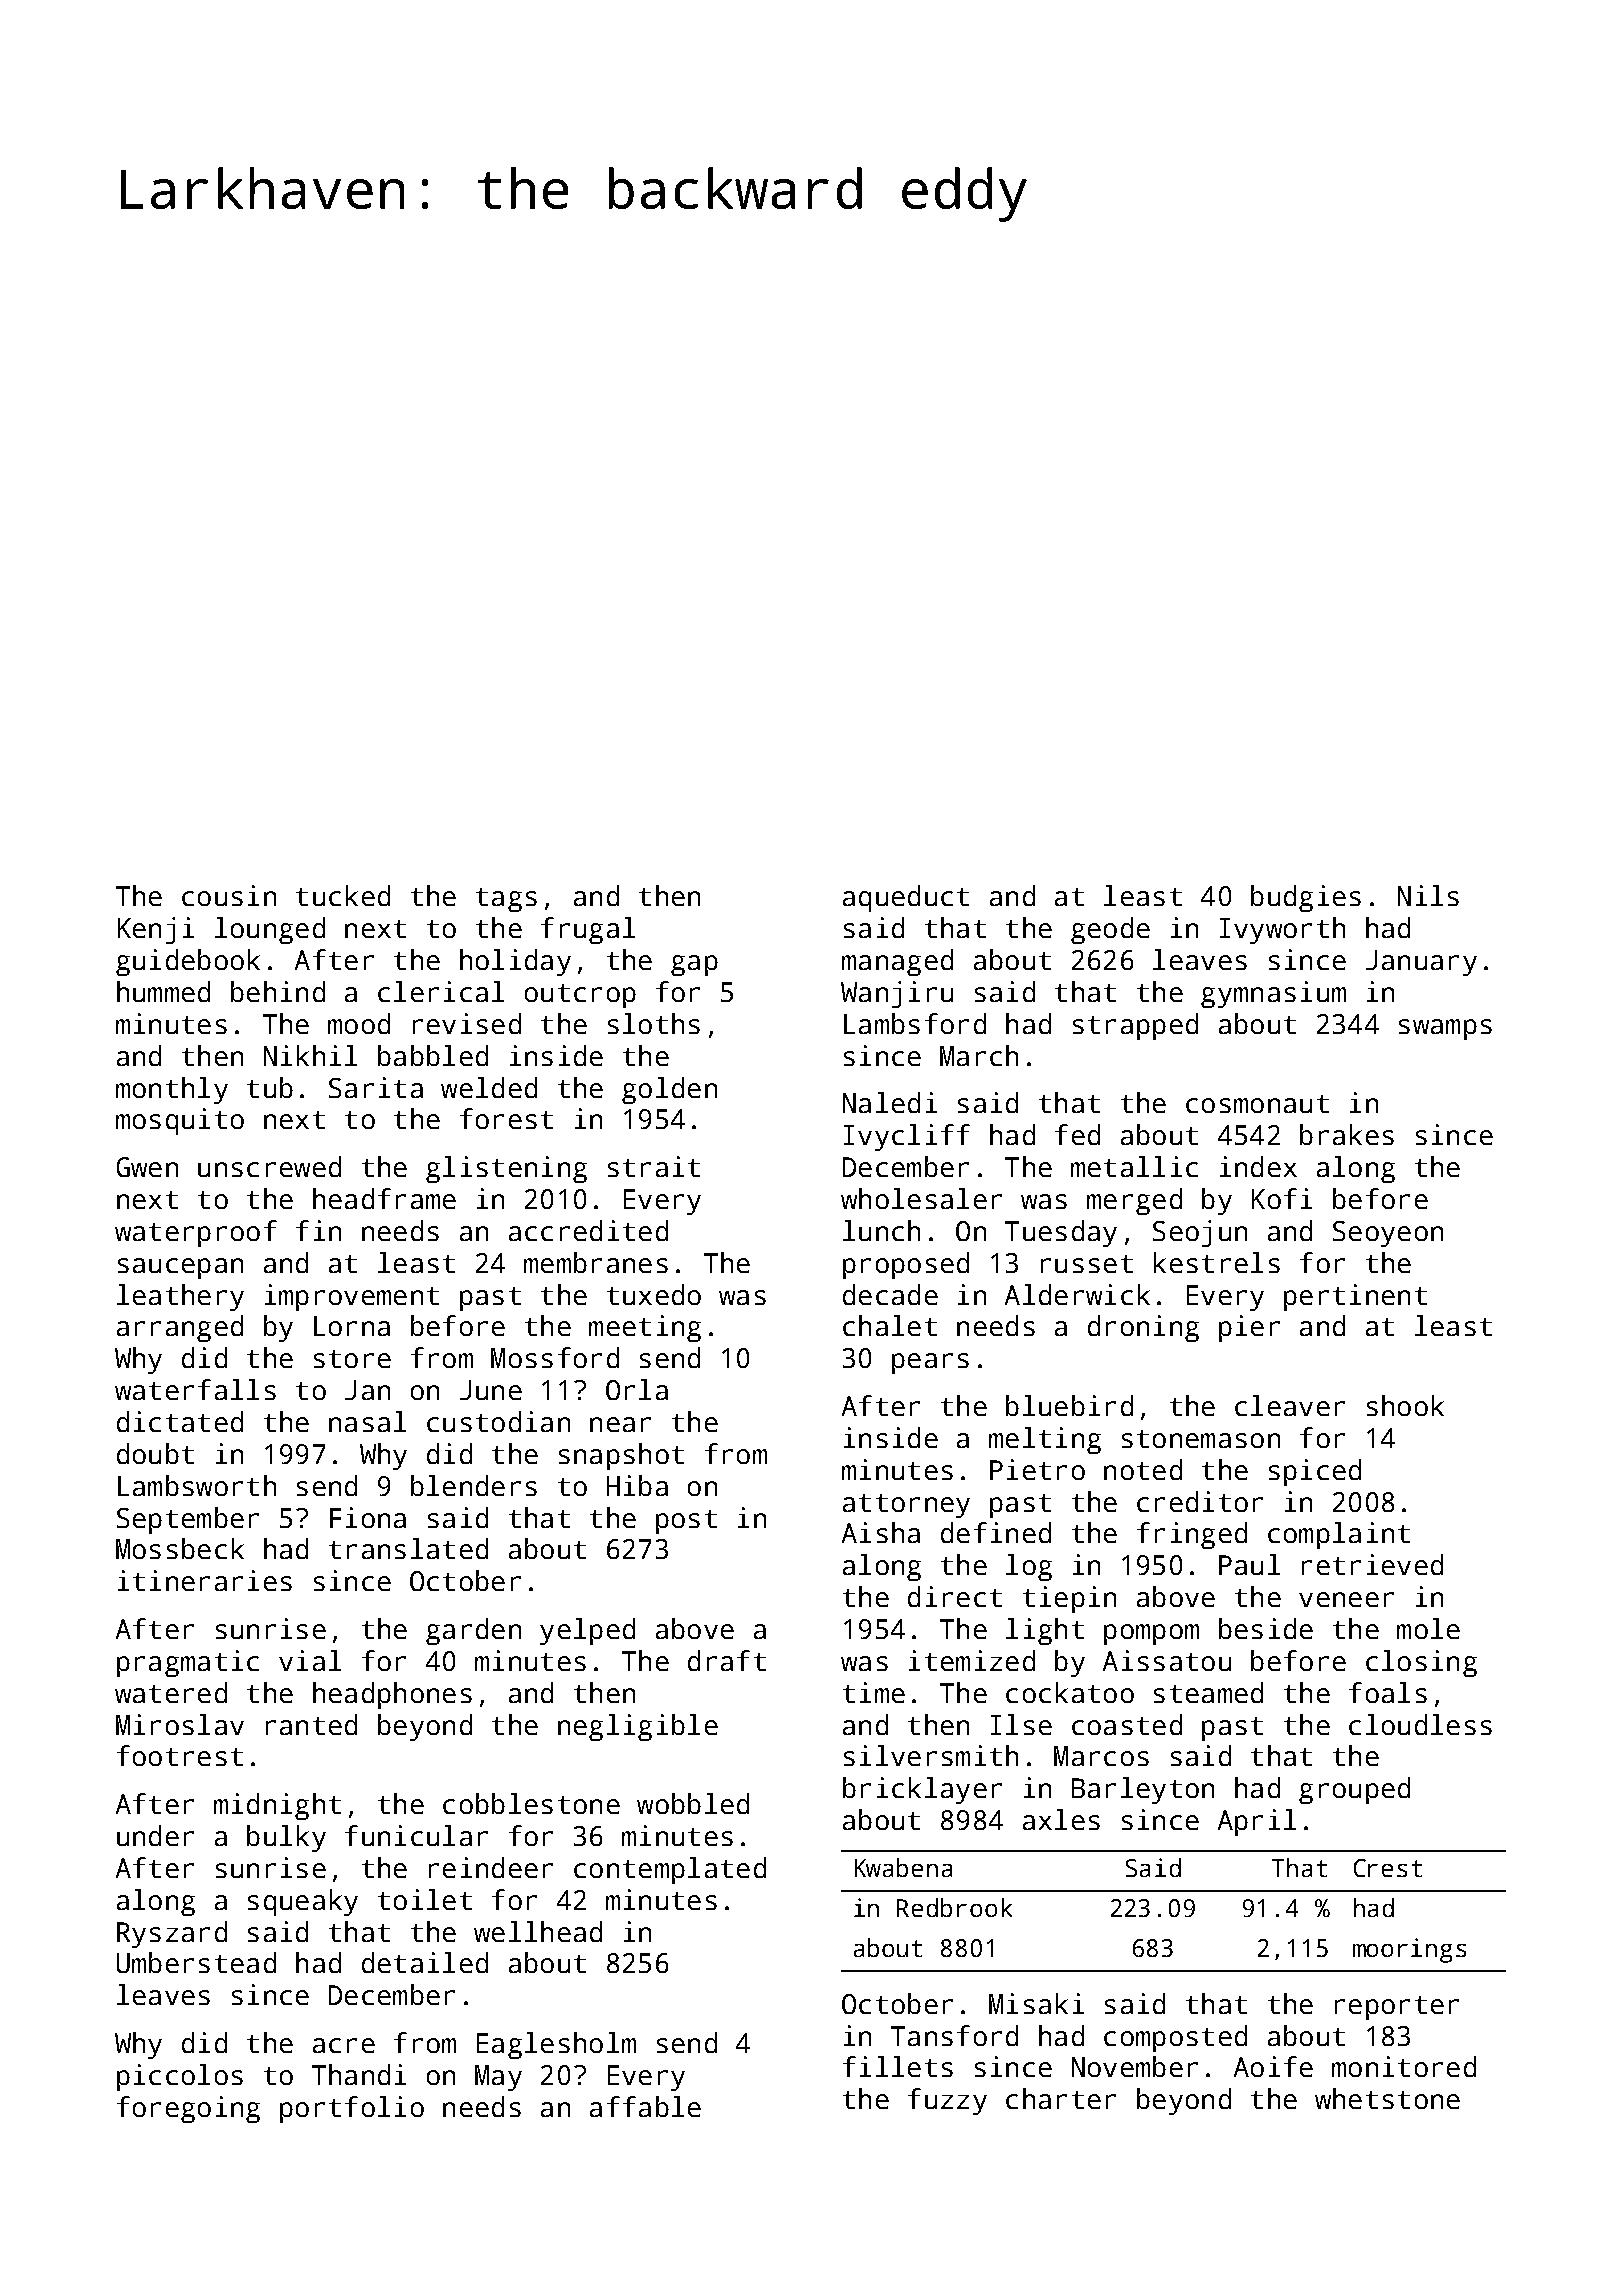  Describe the element at coordinates (906, 898) in the page. I see `aqueduct` at that location.
